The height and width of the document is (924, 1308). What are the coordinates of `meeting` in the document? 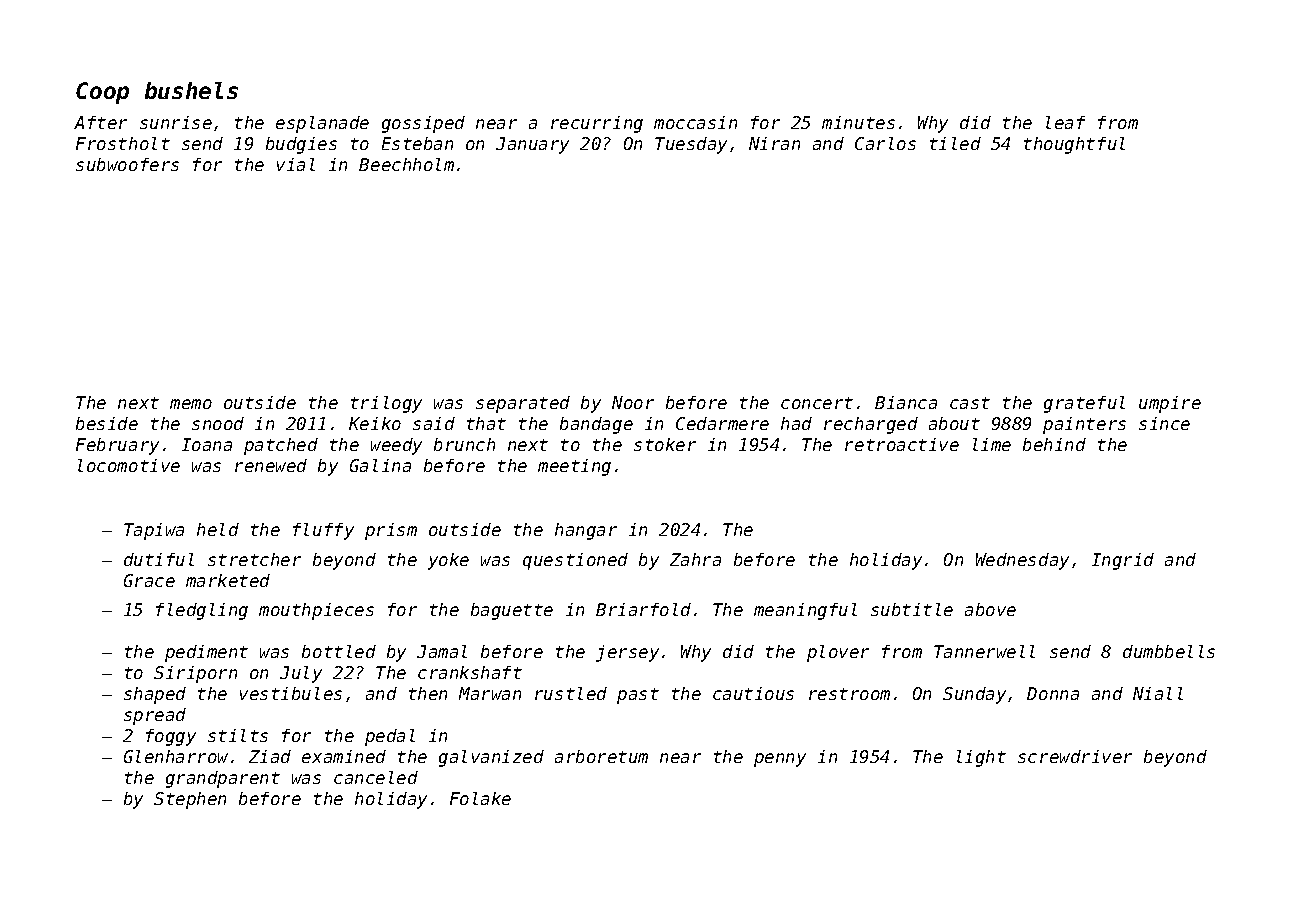 It's located at (574, 467).
